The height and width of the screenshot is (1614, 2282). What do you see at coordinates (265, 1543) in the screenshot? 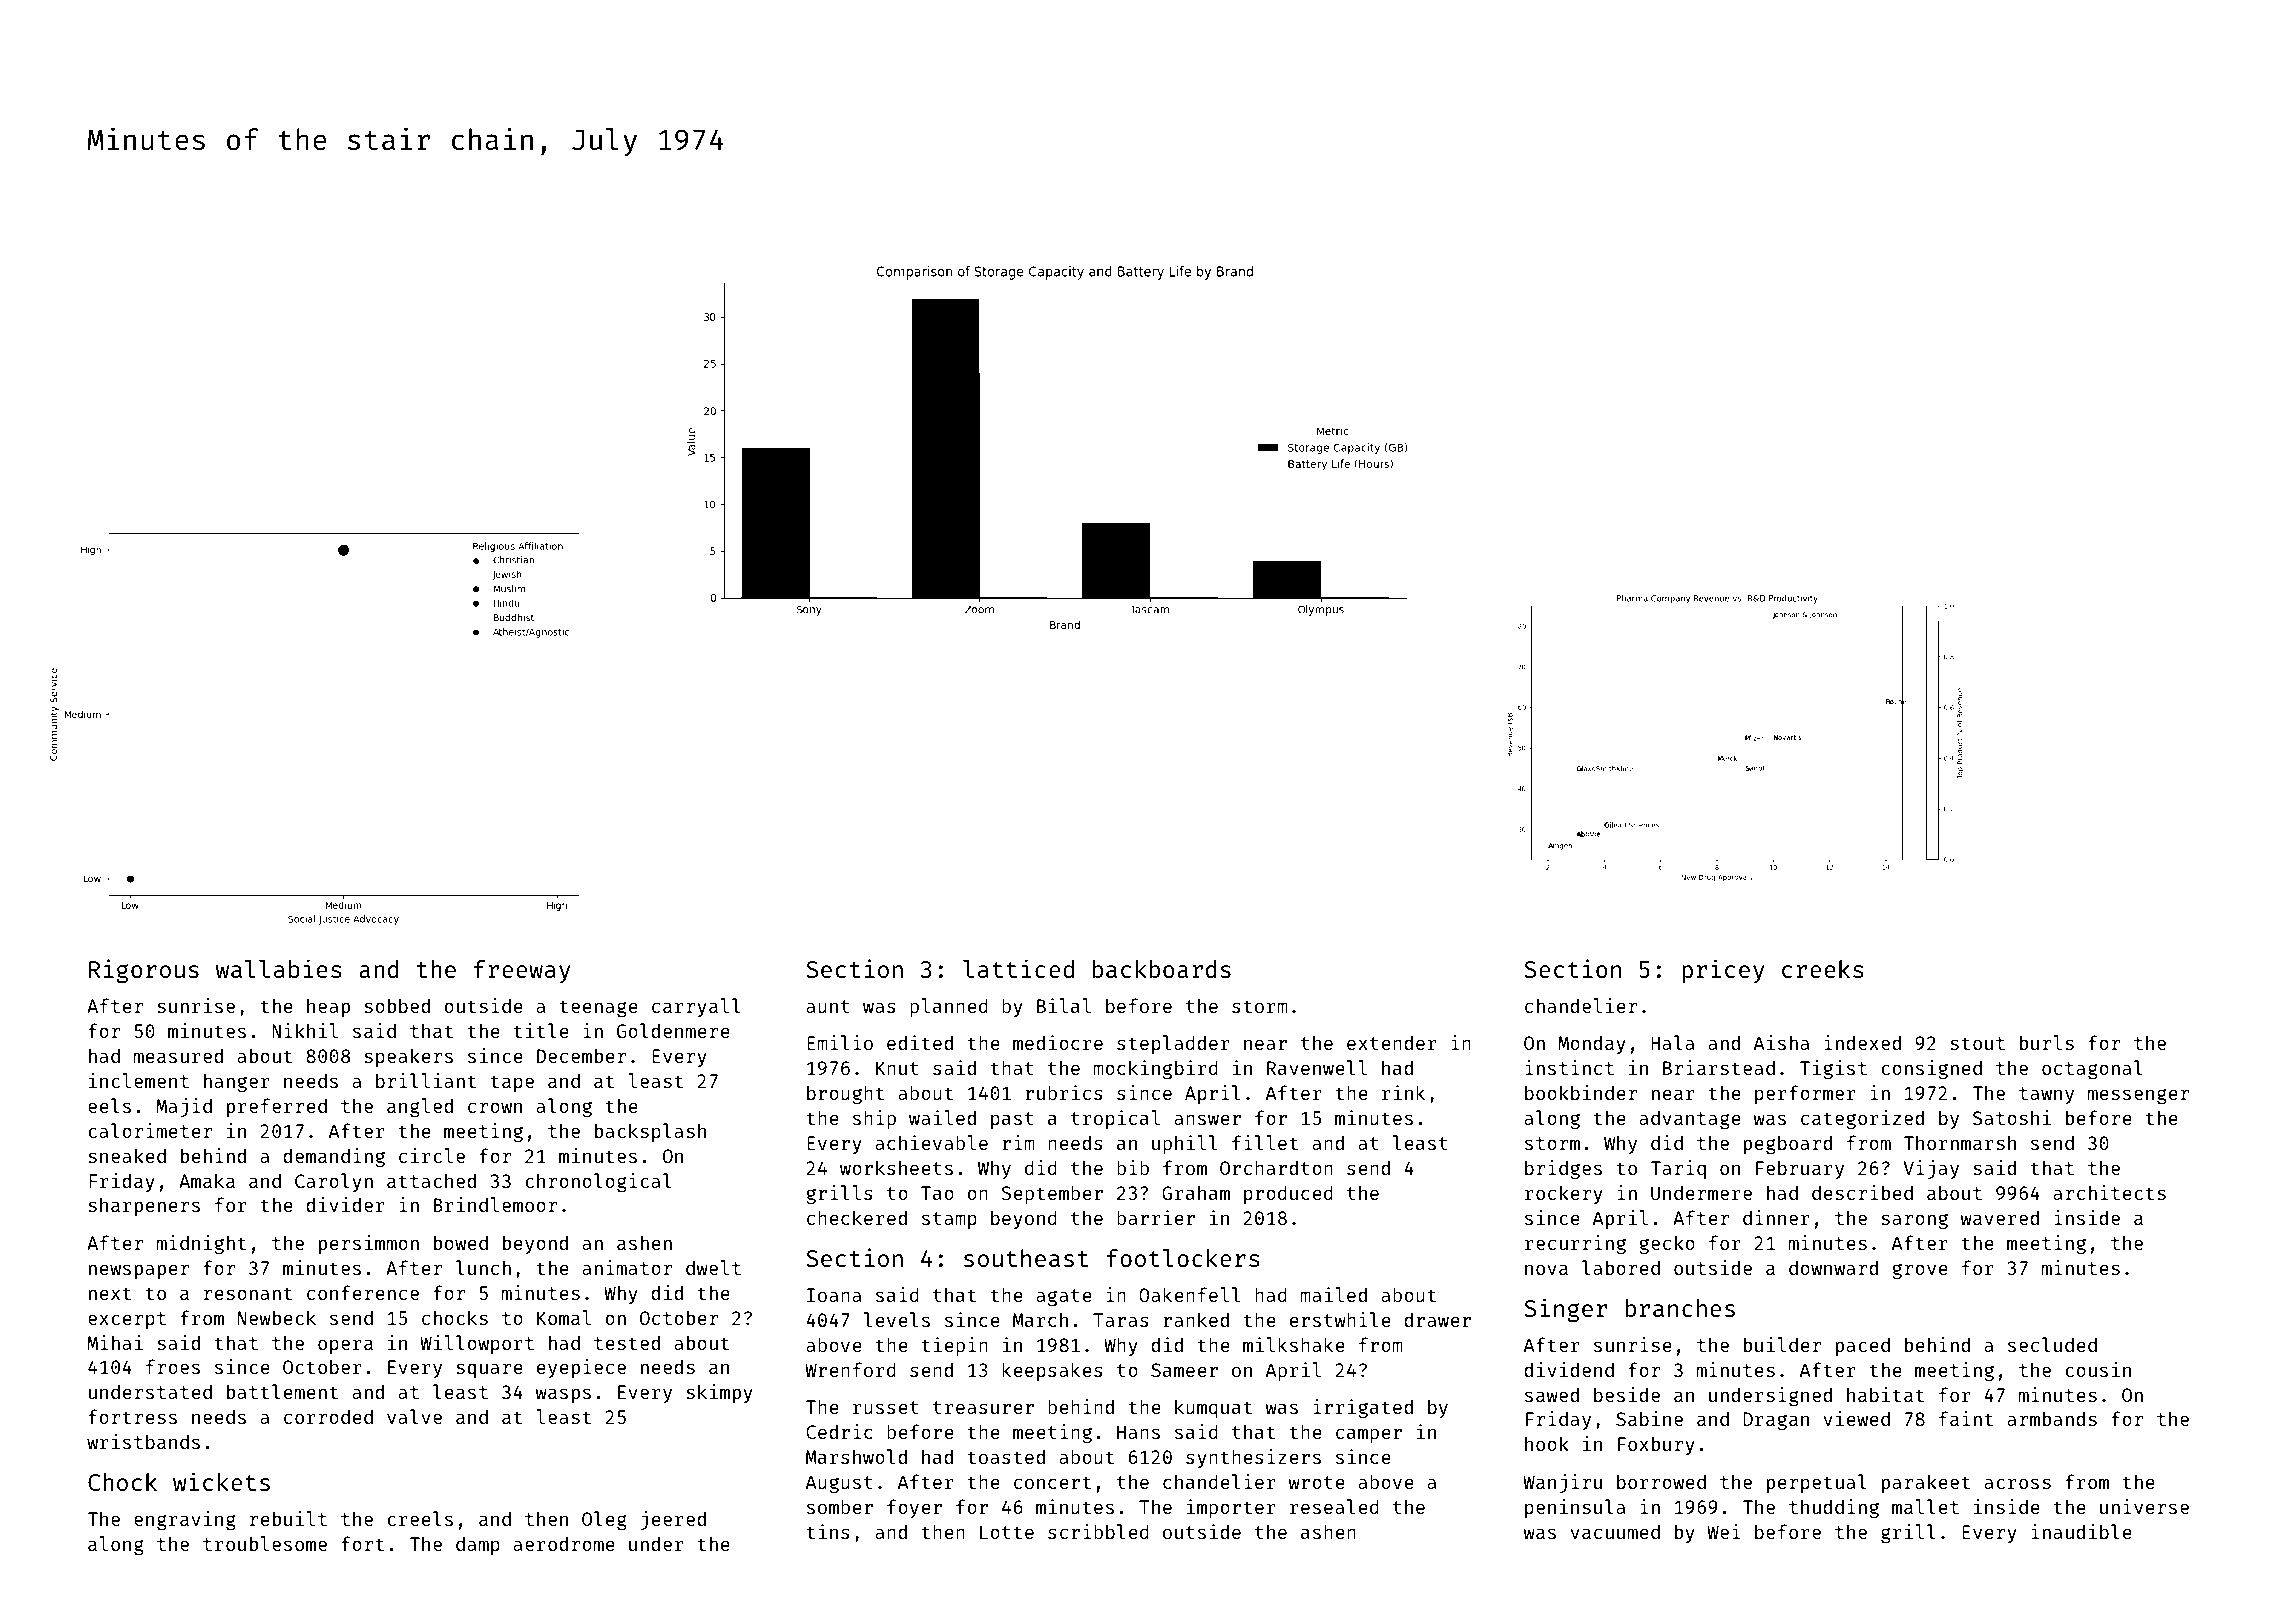
I see `troublesome` at bounding box center [265, 1543].
